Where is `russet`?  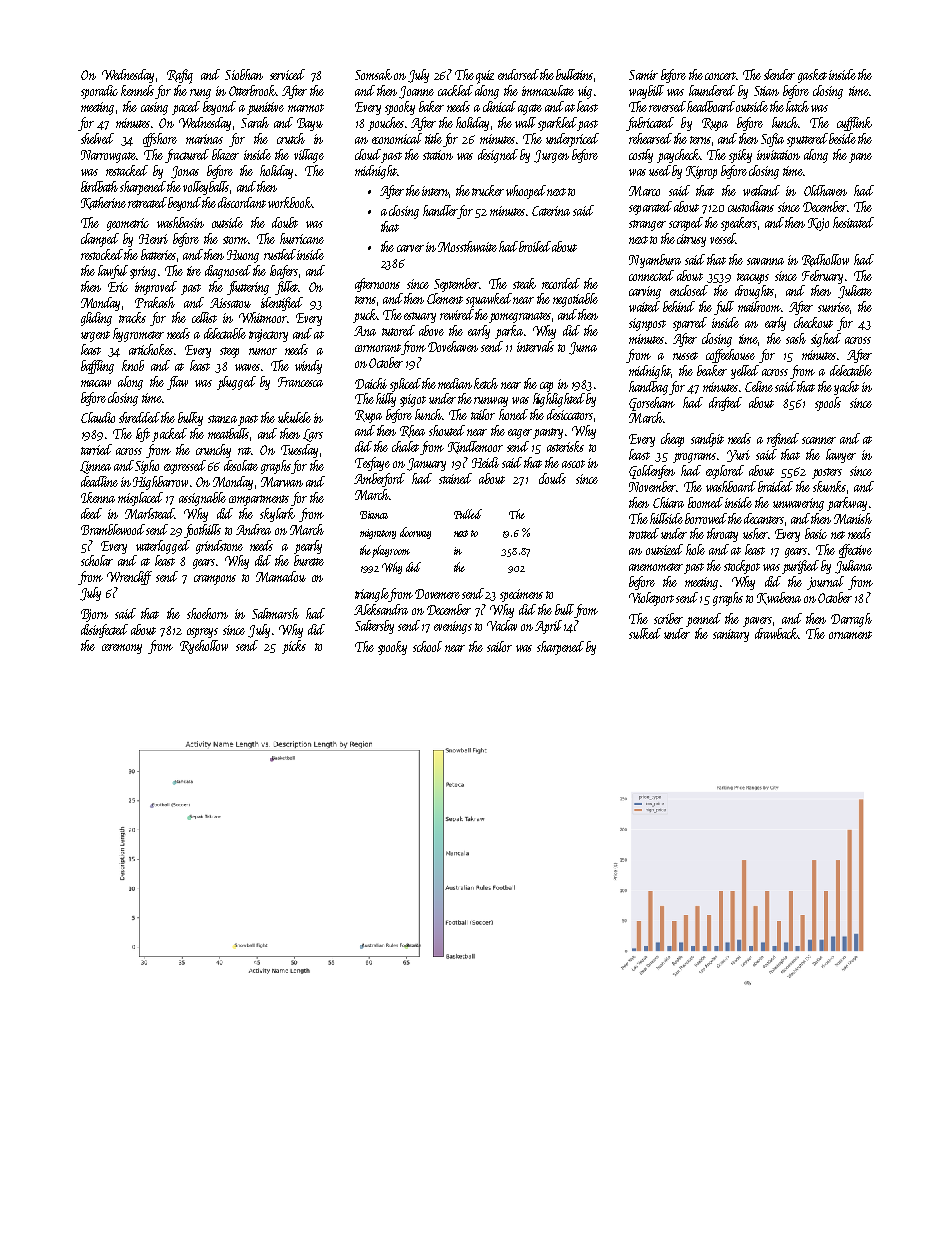 russet is located at coordinates (685, 356).
